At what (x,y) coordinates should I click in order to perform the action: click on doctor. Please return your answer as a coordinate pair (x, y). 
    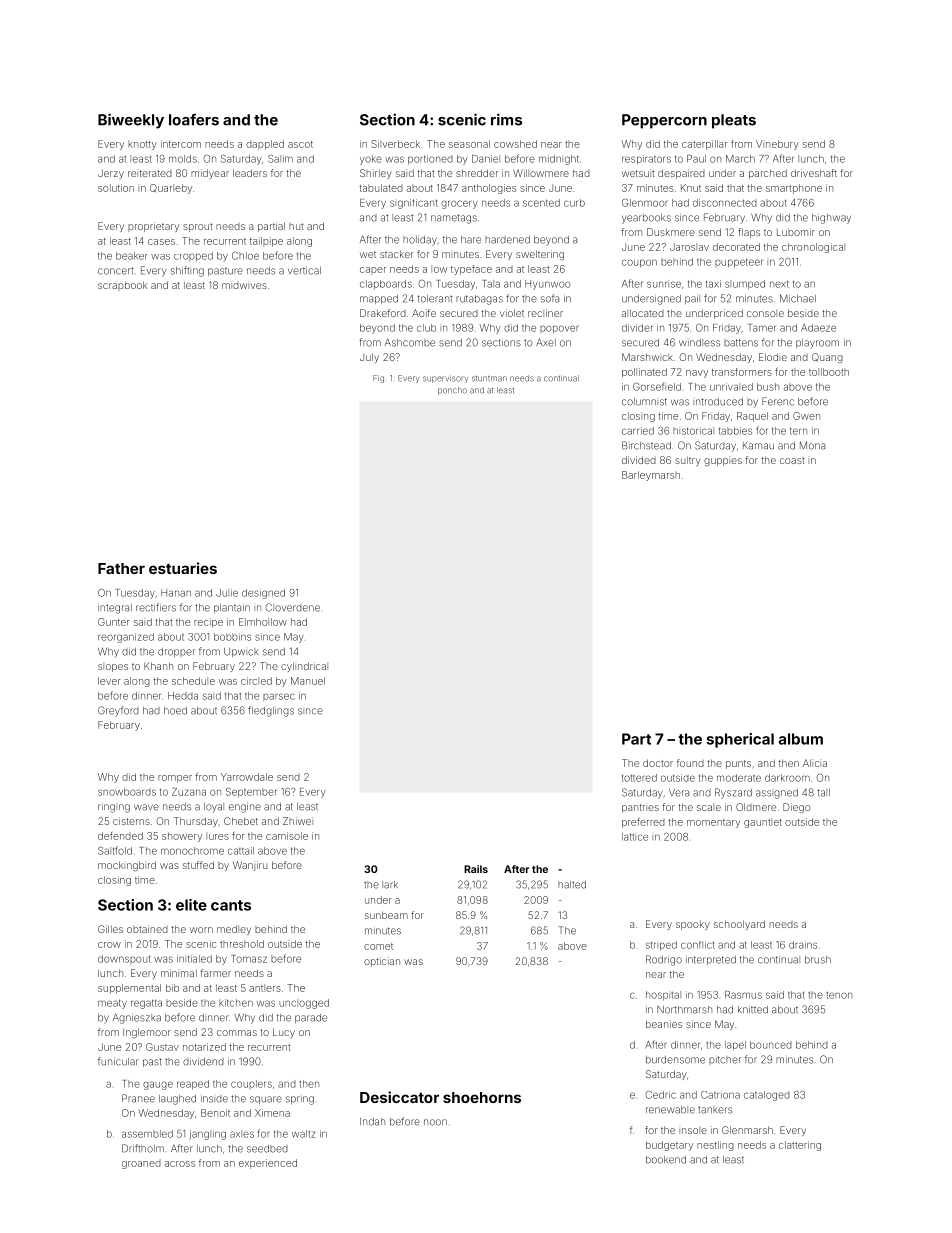
    Looking at the image, I should click on (658, 763).
